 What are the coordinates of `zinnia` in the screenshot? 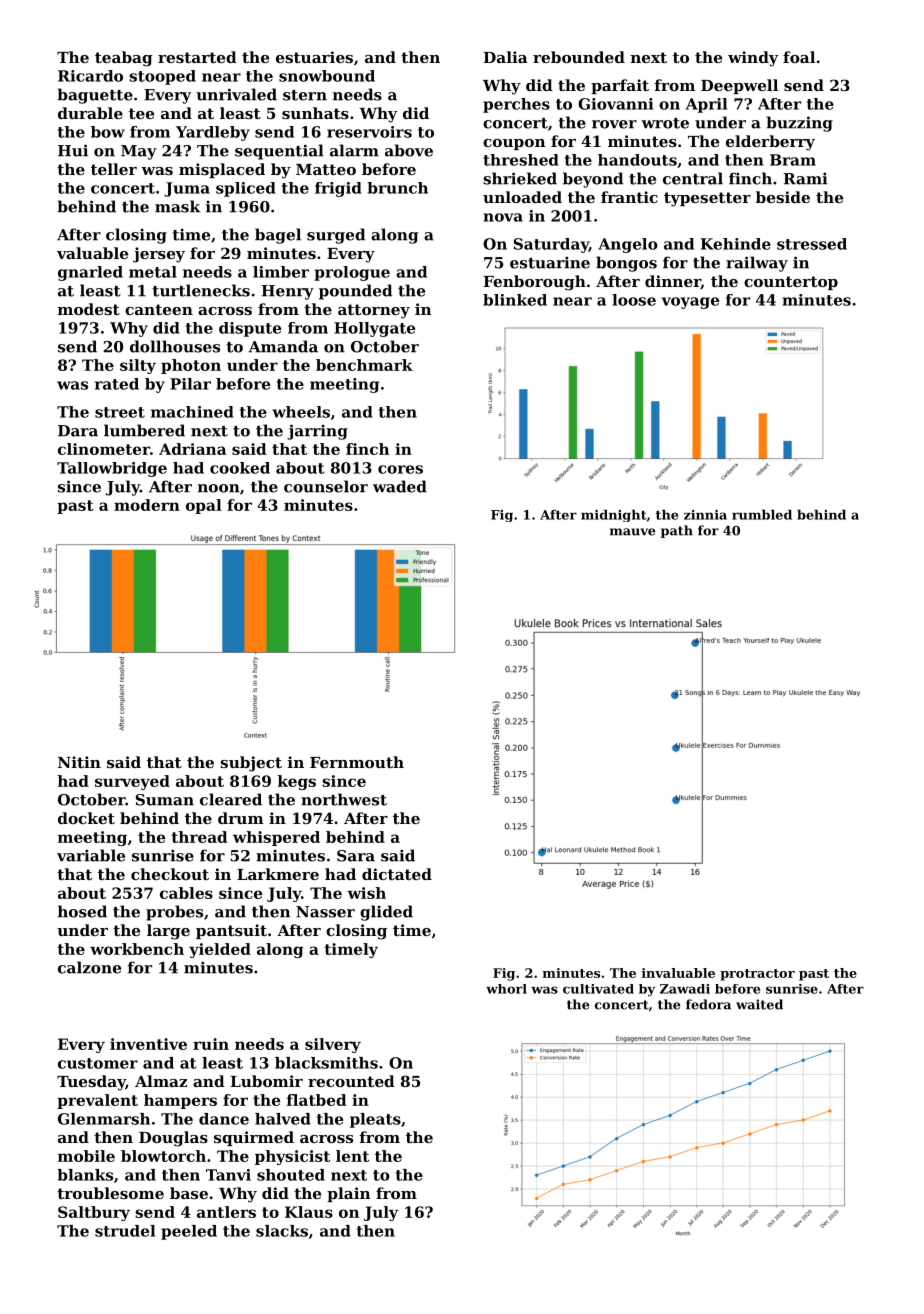 It's located at (705, 515).
